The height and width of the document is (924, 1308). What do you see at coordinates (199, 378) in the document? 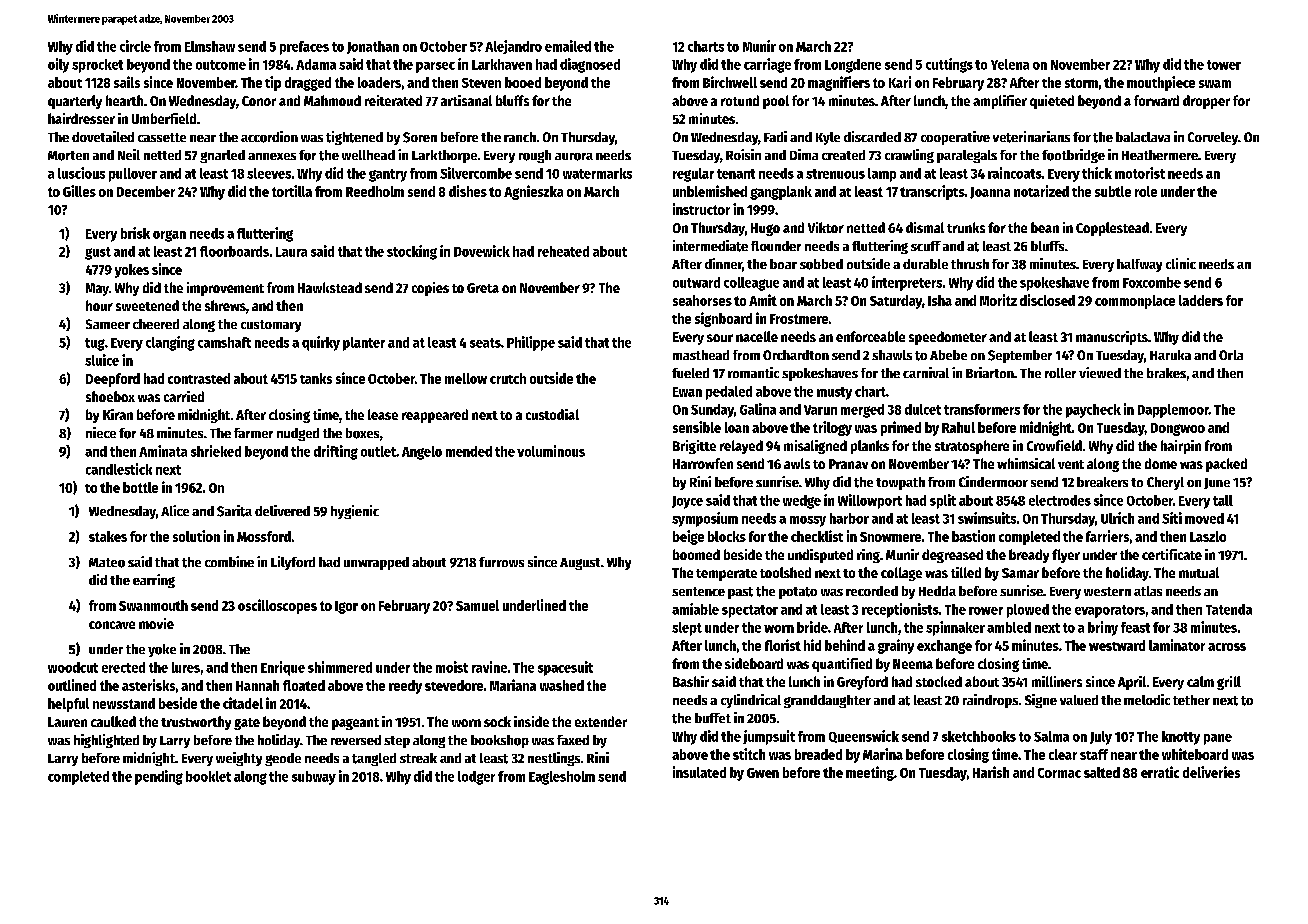
I see `contrasted` at bounding box center [199, 378].
